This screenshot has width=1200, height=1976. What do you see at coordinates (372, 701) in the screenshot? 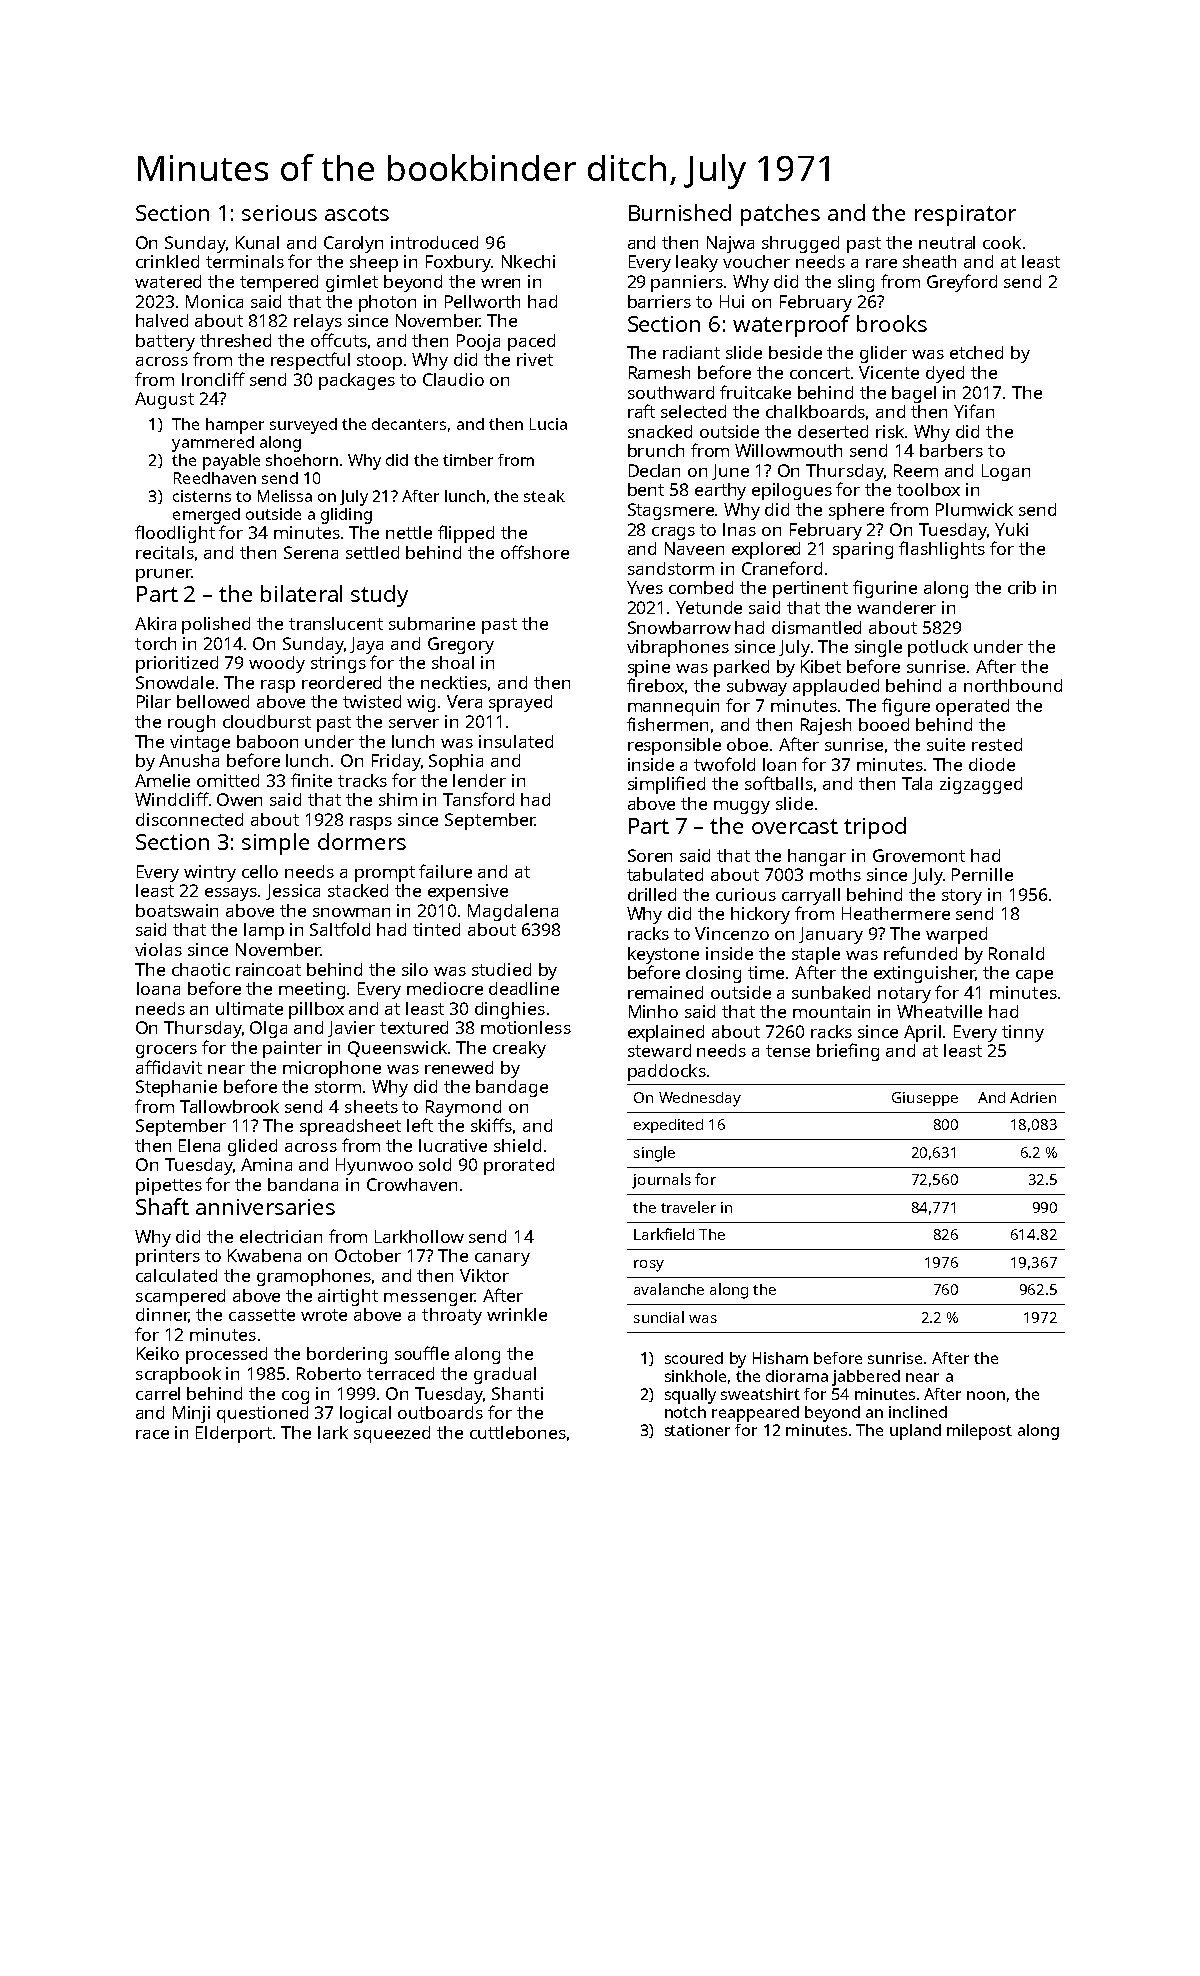
I see `twisted` at bounding box center [372, 701].
